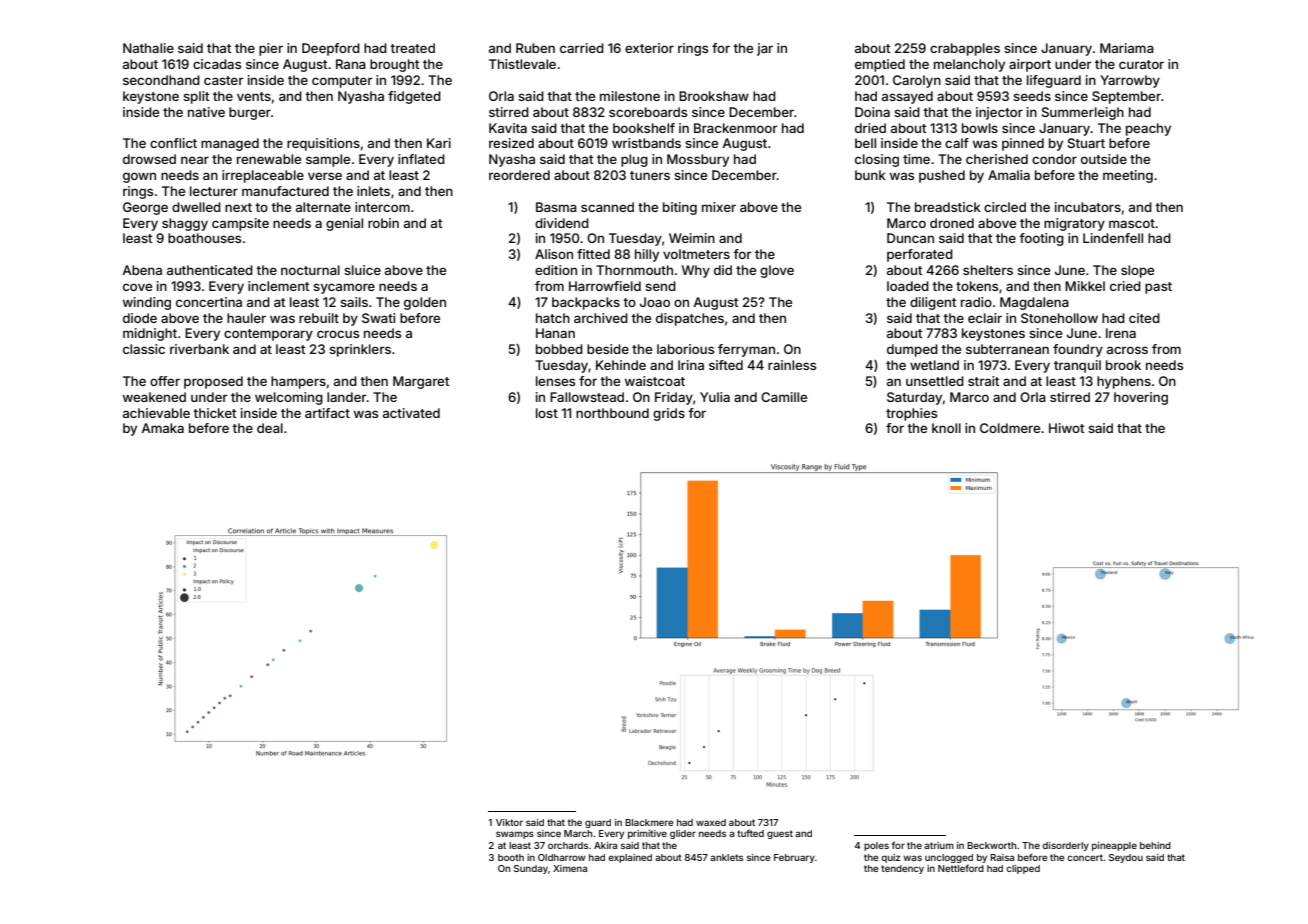 The height and width of the screenshot is (924, 1308). Describe the element at coordinates (711, 822) in the screenshot. I see `waxed` at that location.
